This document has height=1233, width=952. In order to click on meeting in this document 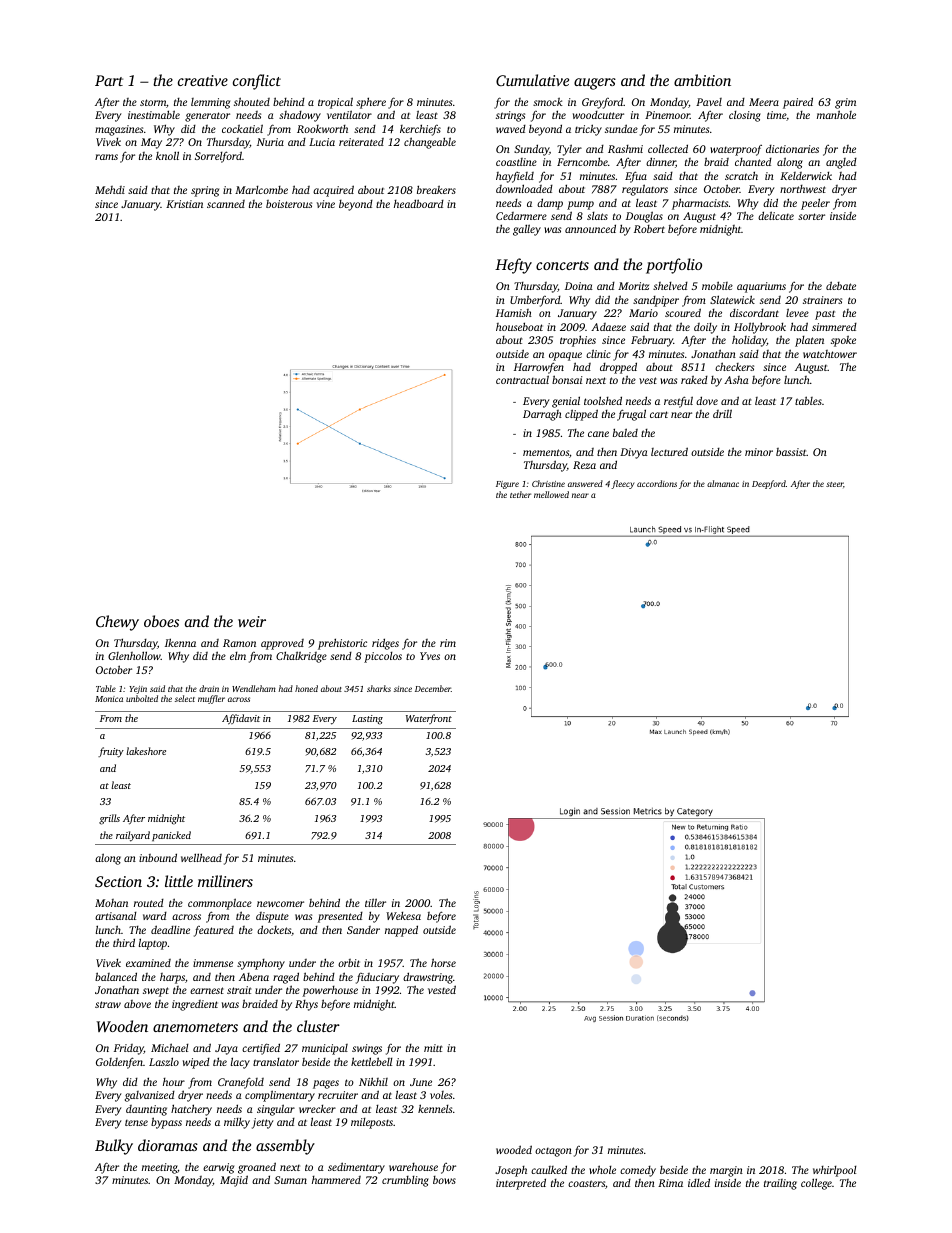, I will do `click(159, 1168)`.
